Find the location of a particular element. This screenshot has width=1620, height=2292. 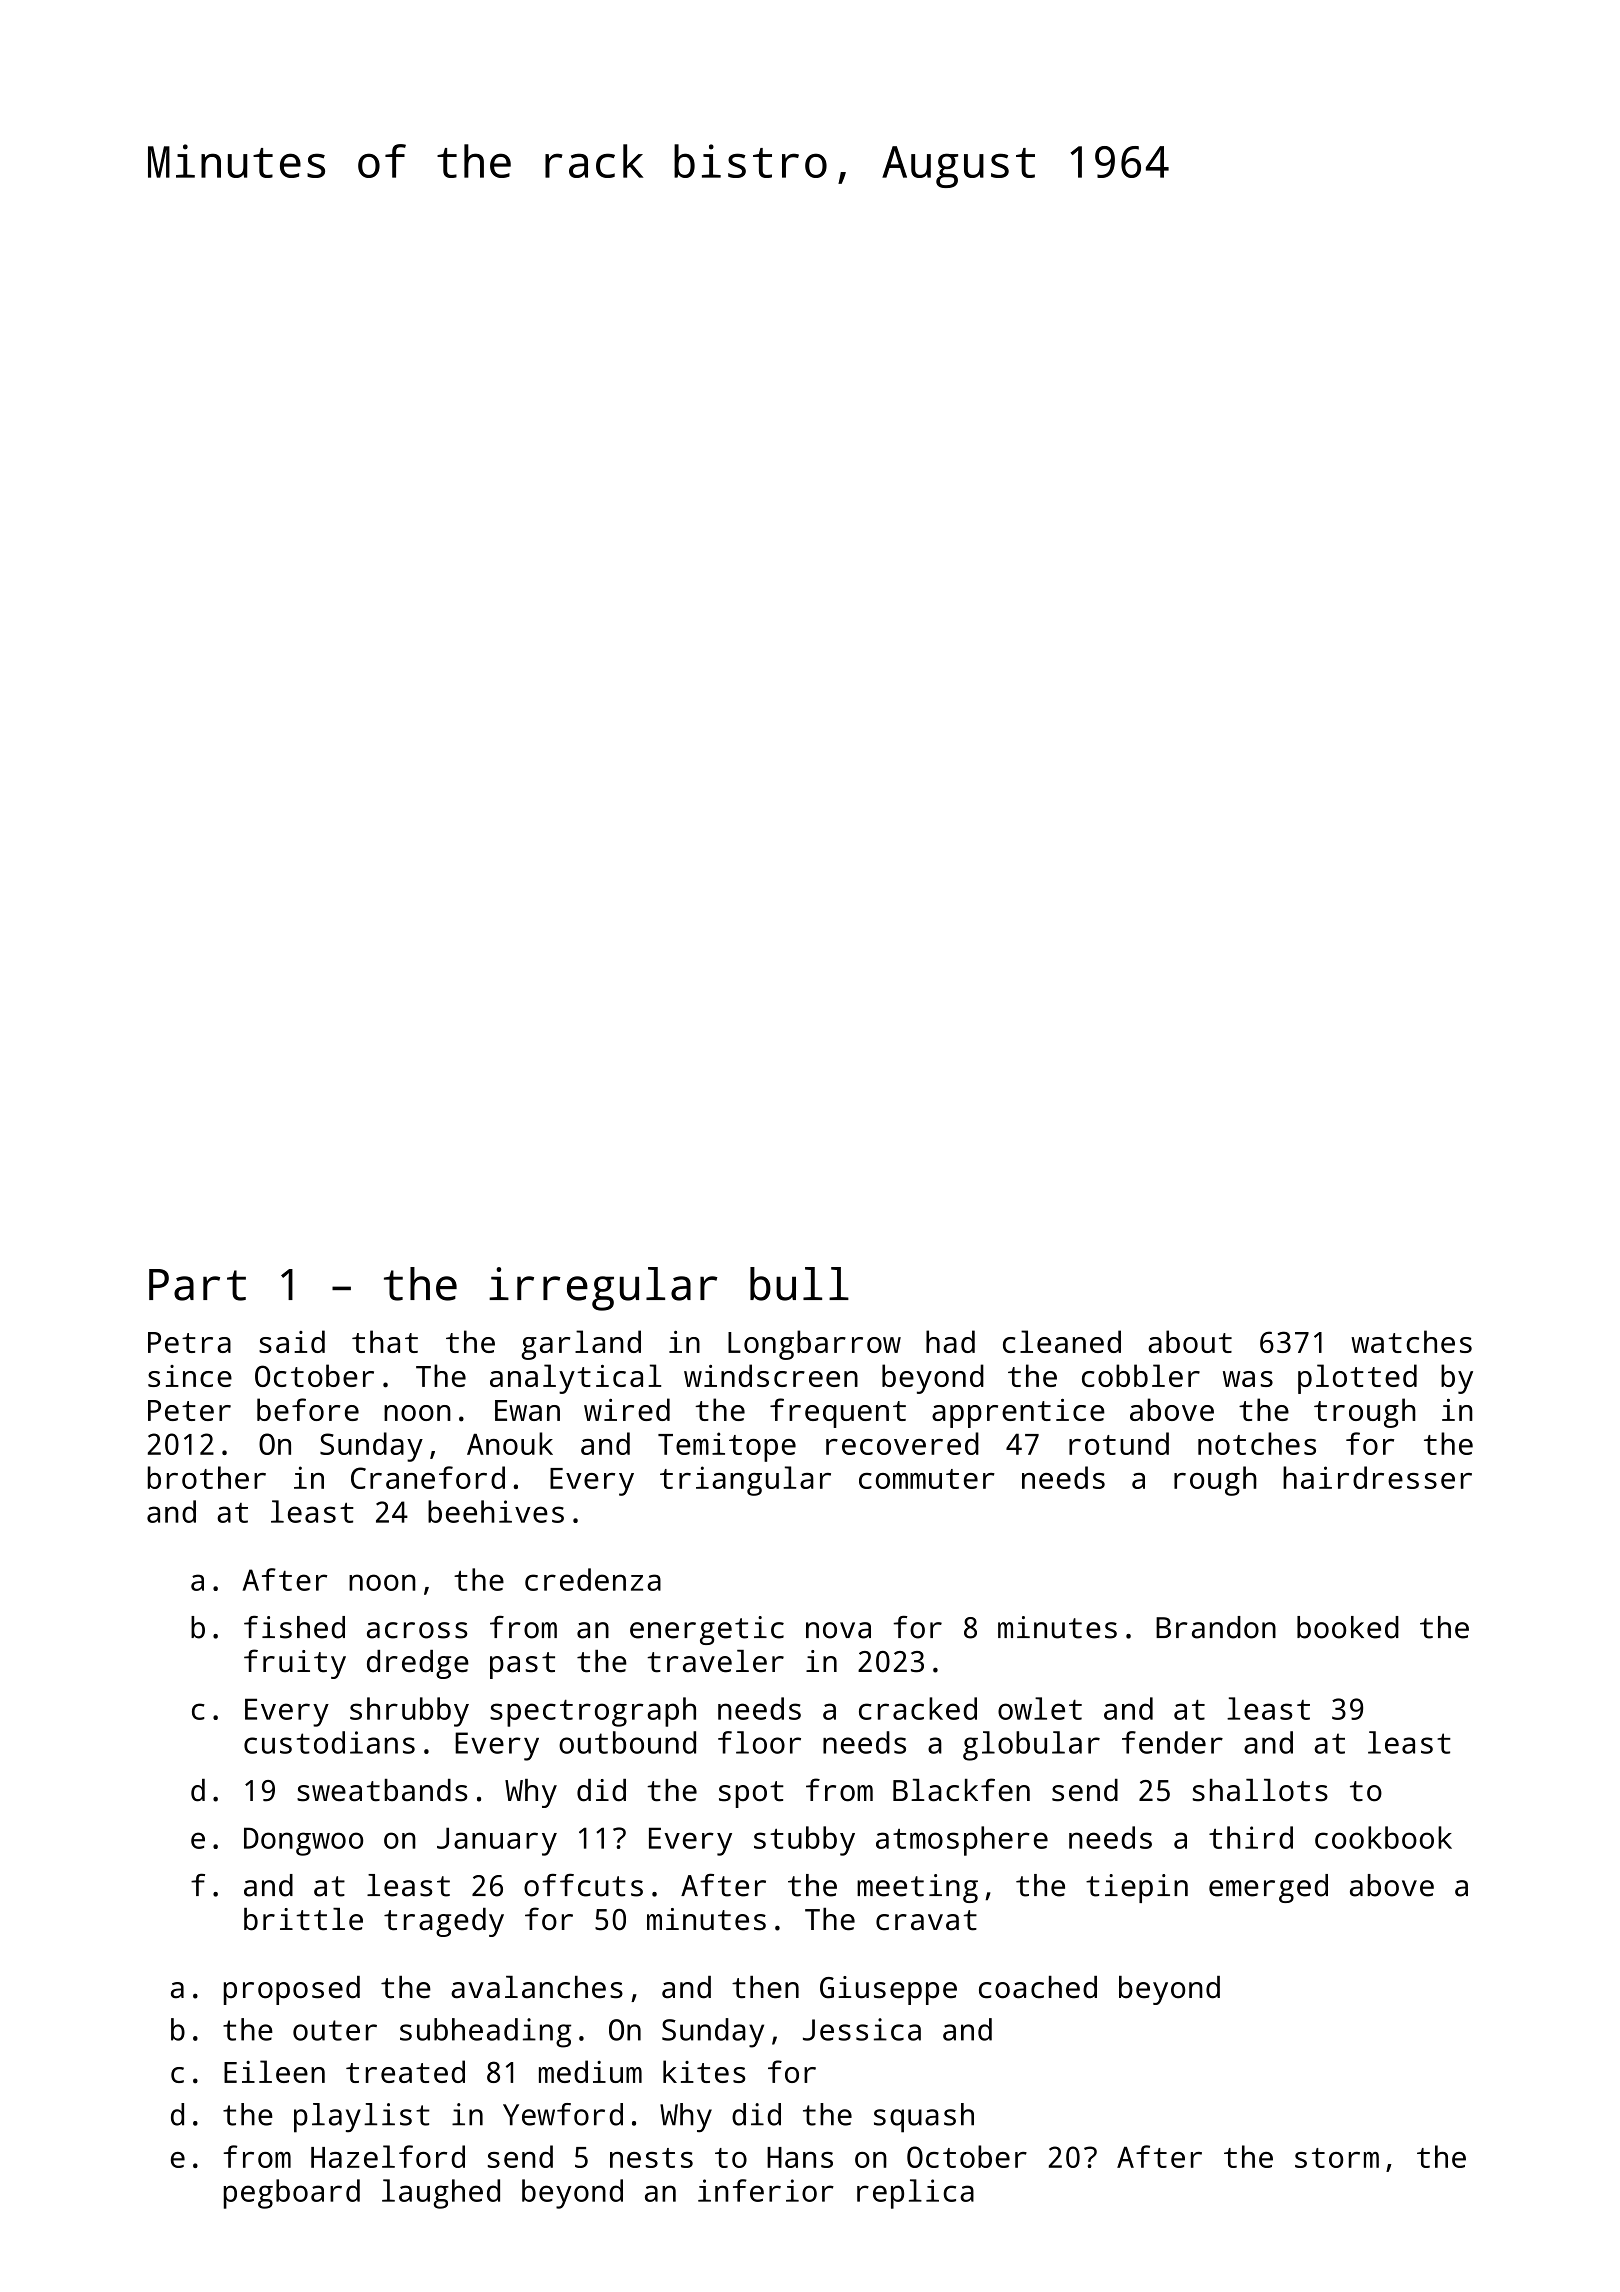

analytical is located at coordinates (575, 1379).
